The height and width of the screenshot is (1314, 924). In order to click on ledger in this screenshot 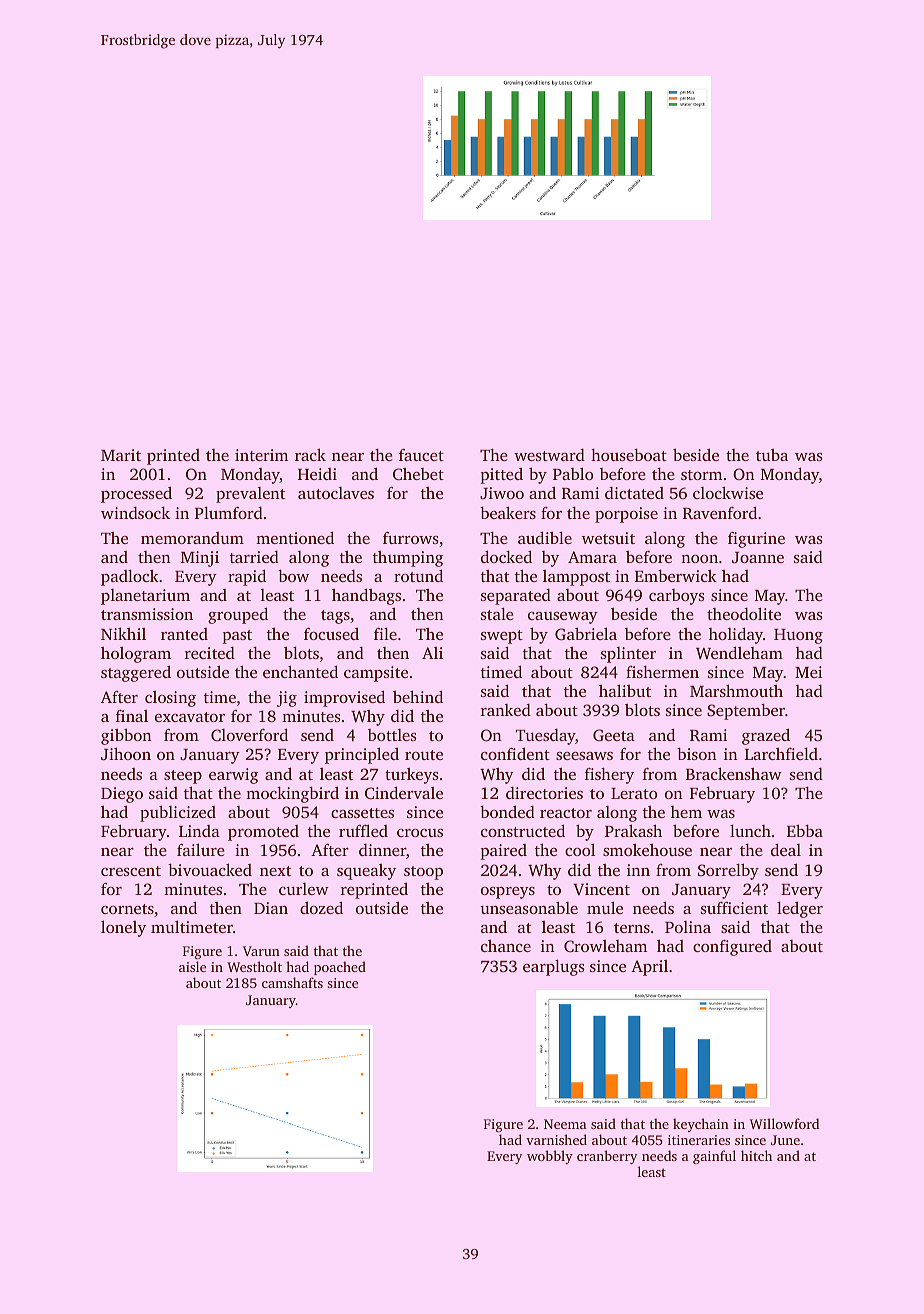, I will do `click(800, 909)`.
